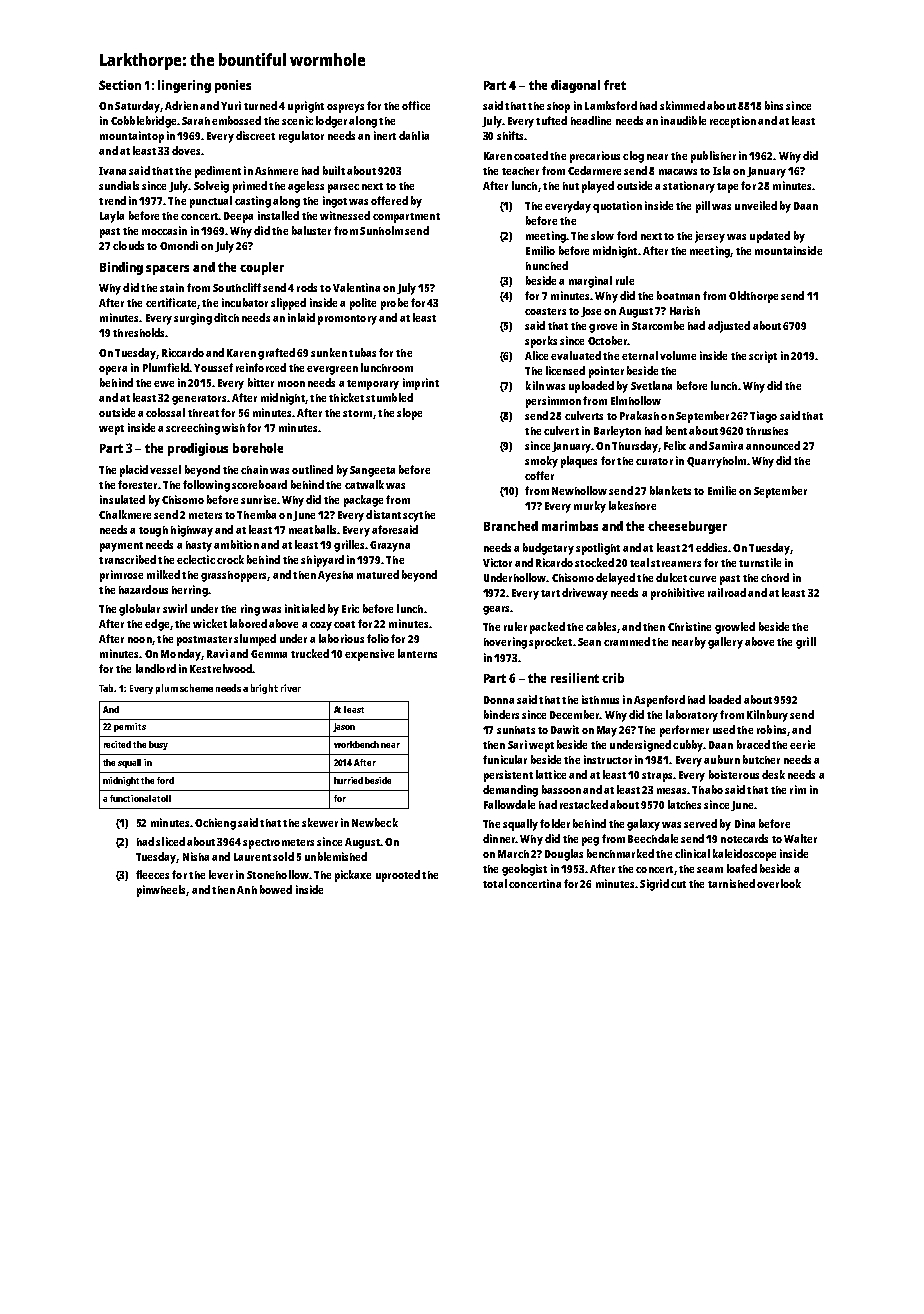  What do you see at coordinates (230, 559) in the screenshot?
I see `crock` at bounding box center [230, 559].
